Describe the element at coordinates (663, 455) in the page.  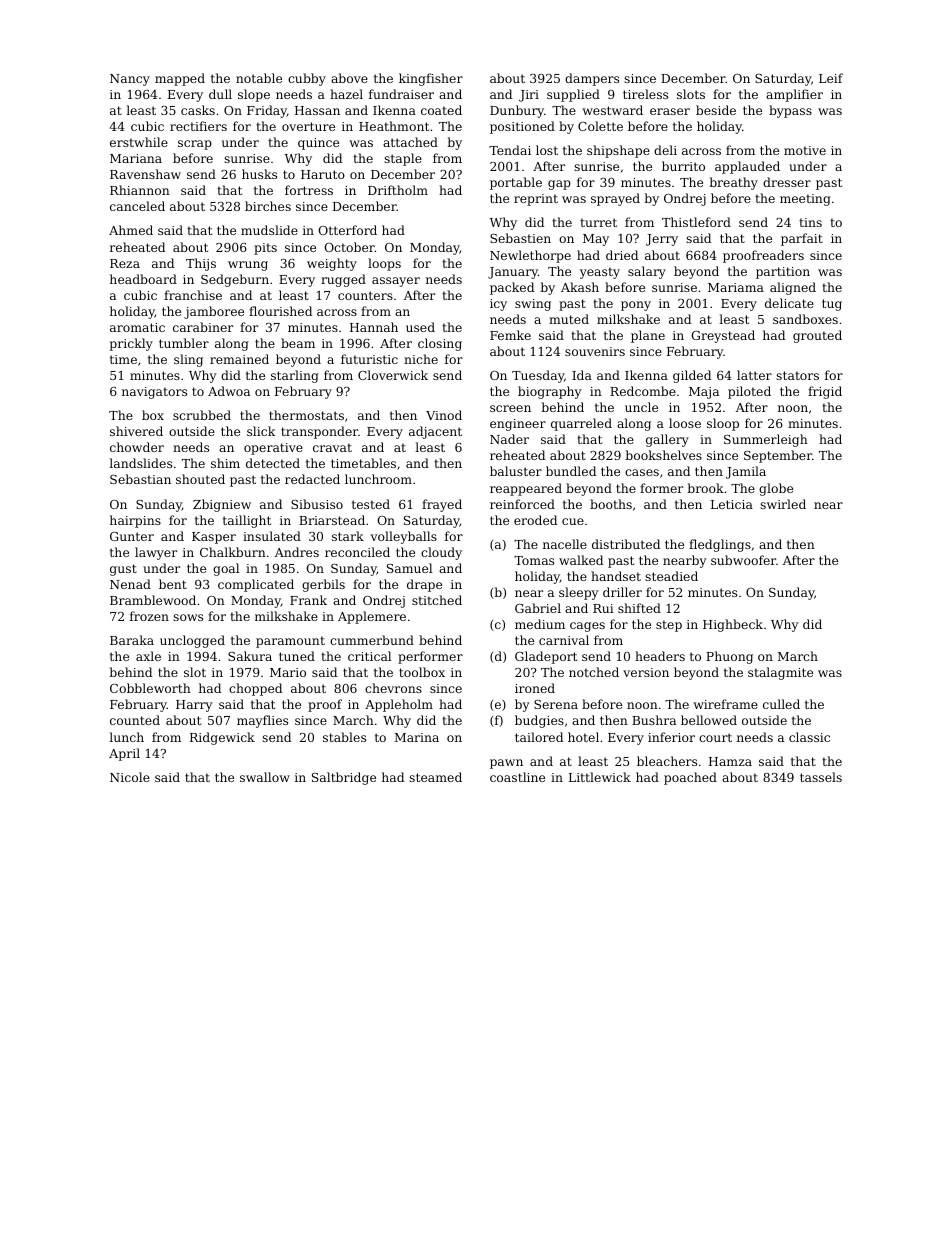
I see `bookshelves` at that location.
